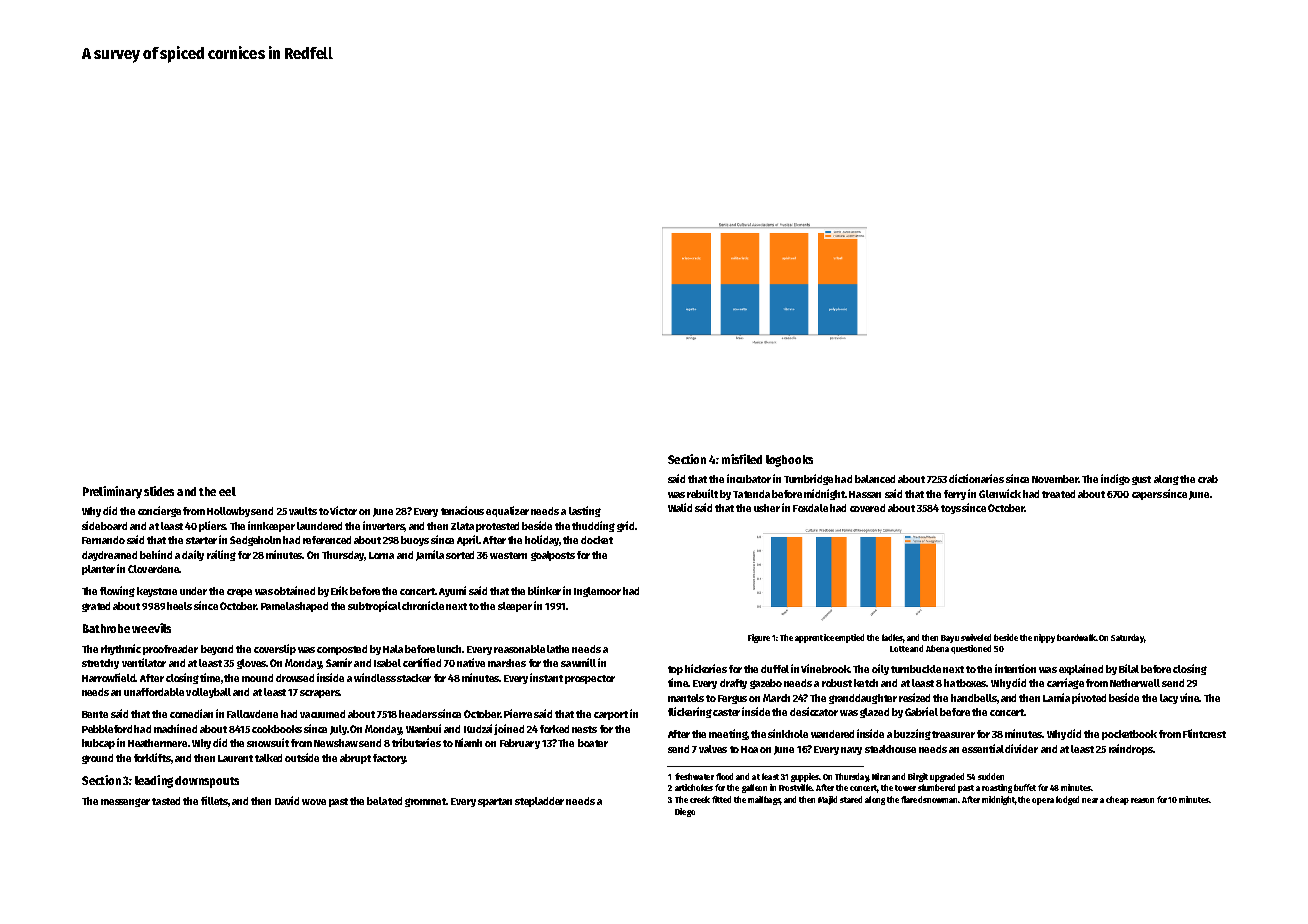  I want to click on composted, so click(342, 650).
